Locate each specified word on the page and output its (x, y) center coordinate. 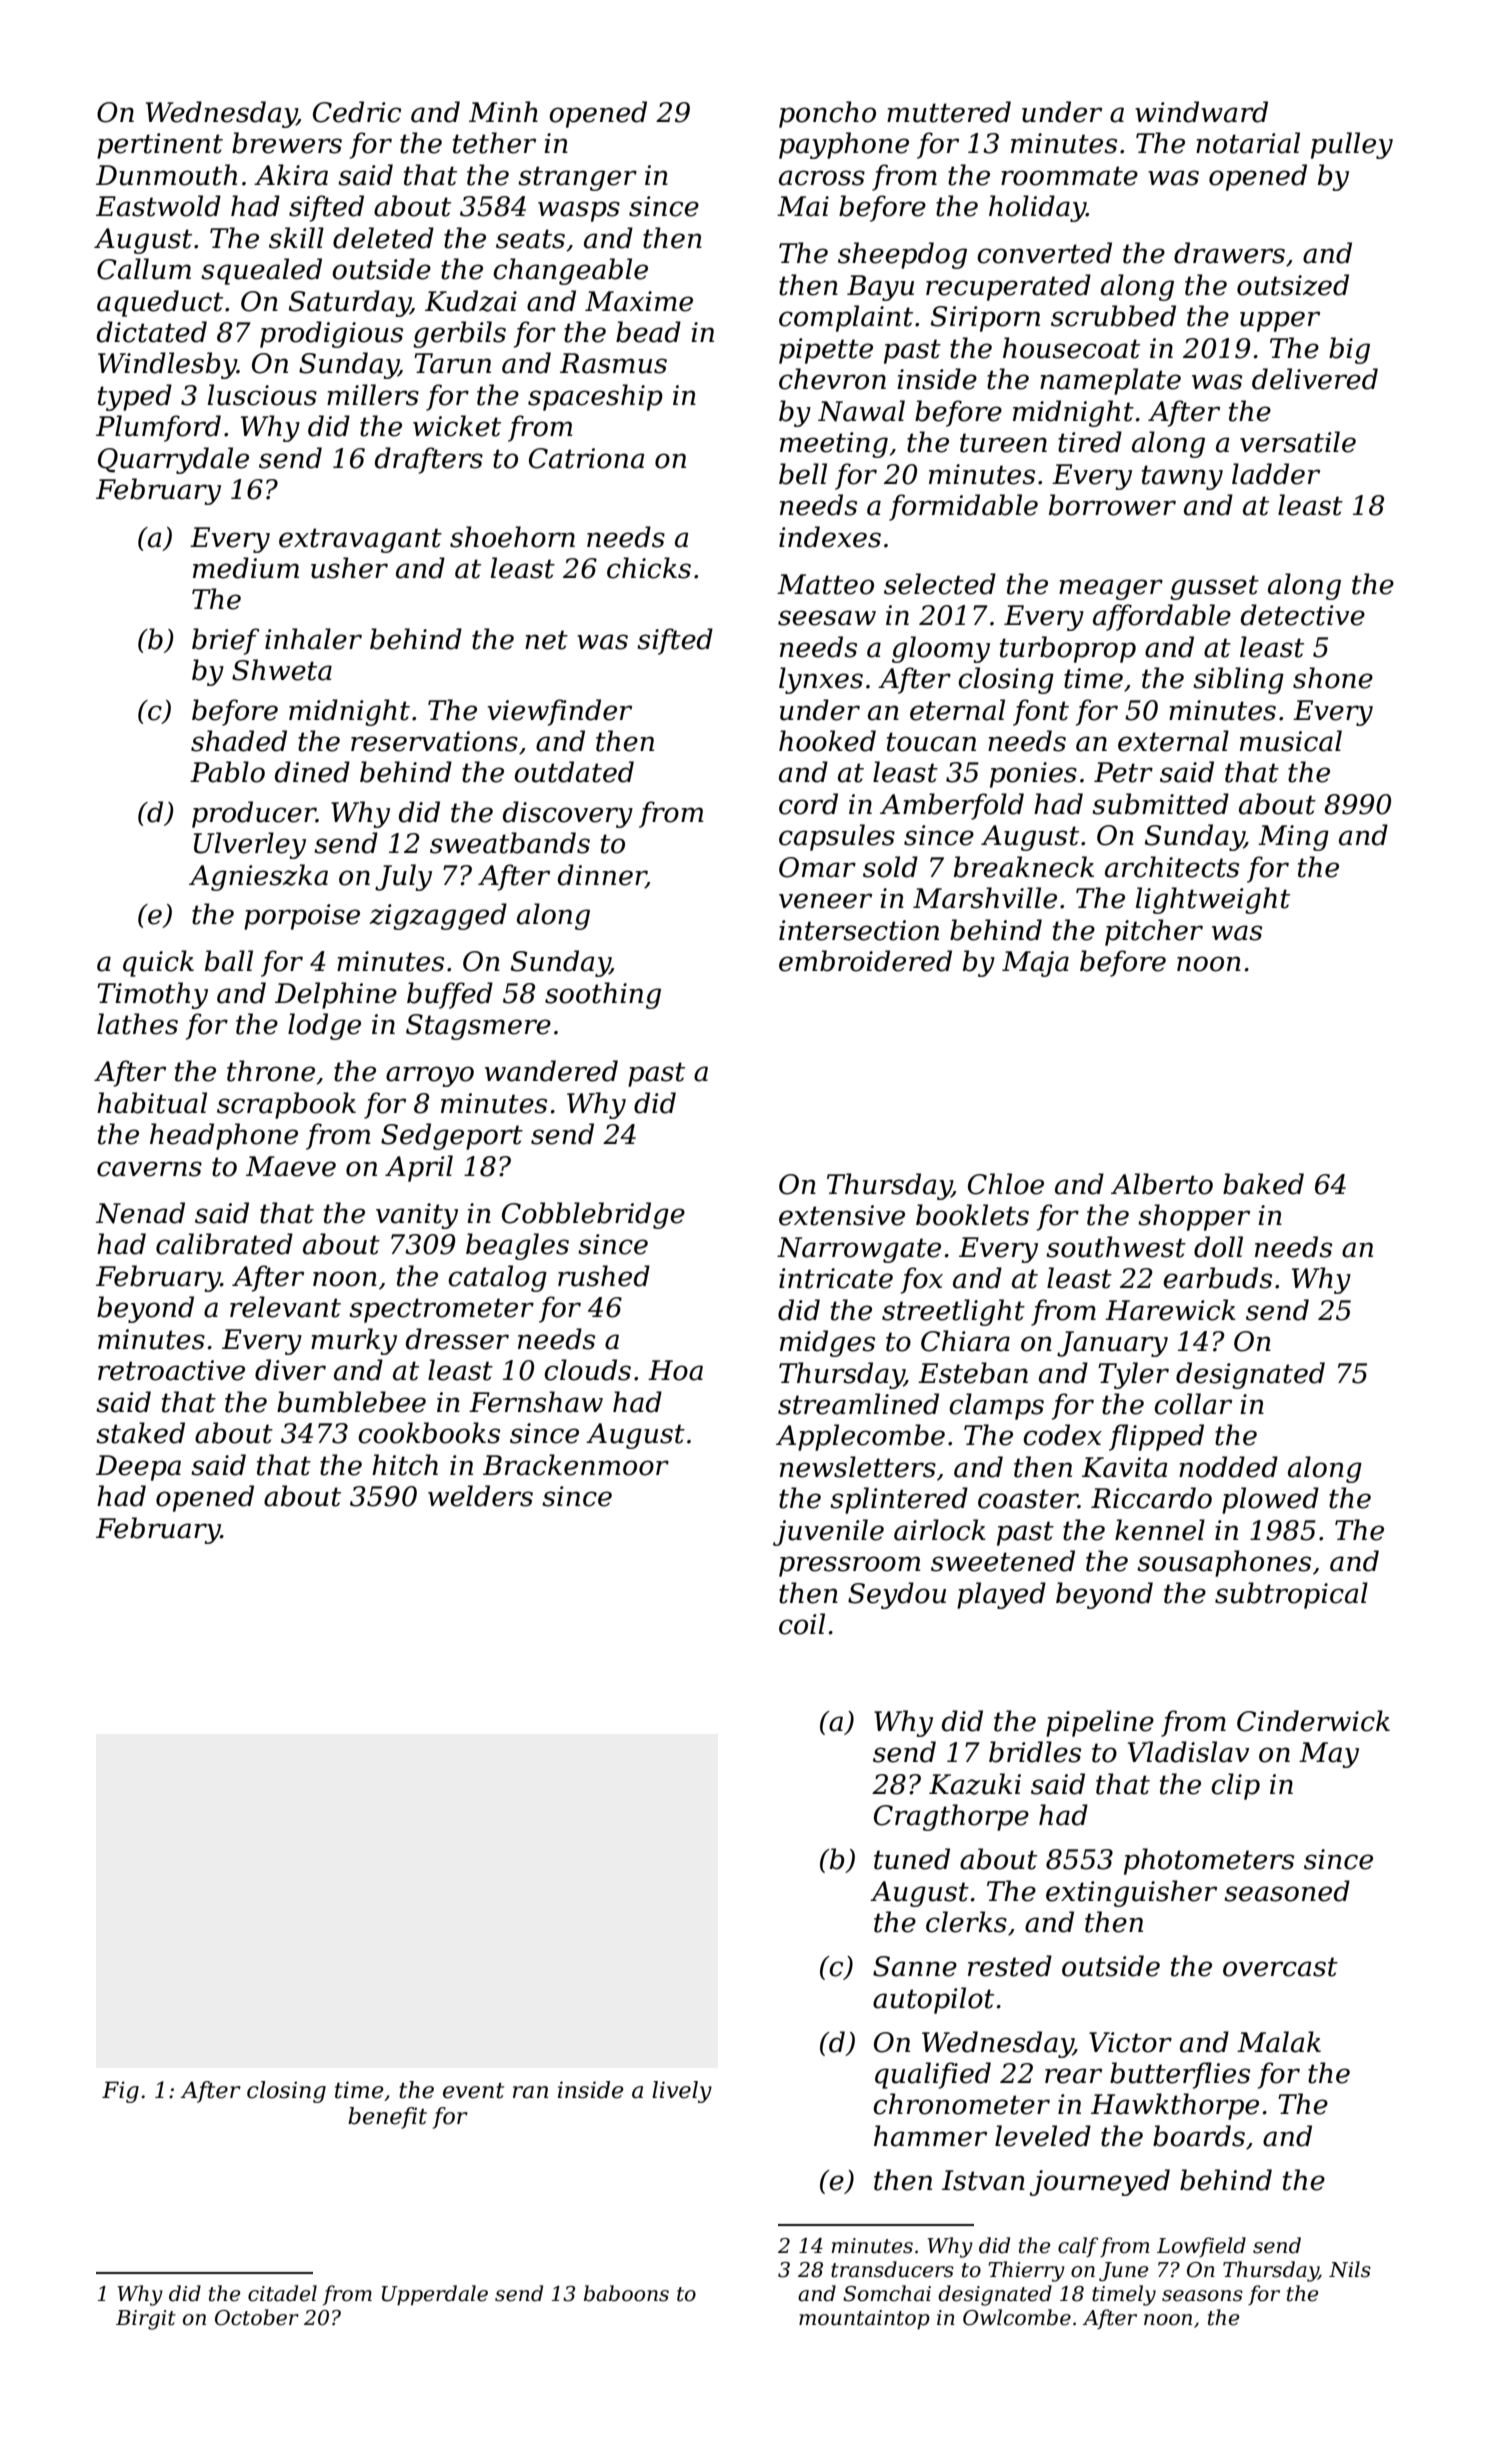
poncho (827, 114)
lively (682, 2092)
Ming (1293, 838)
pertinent (160, 146)
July (403, 877)
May (1329, 1755)
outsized (1293, 285)
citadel (282, 2293)
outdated (574, 772)
